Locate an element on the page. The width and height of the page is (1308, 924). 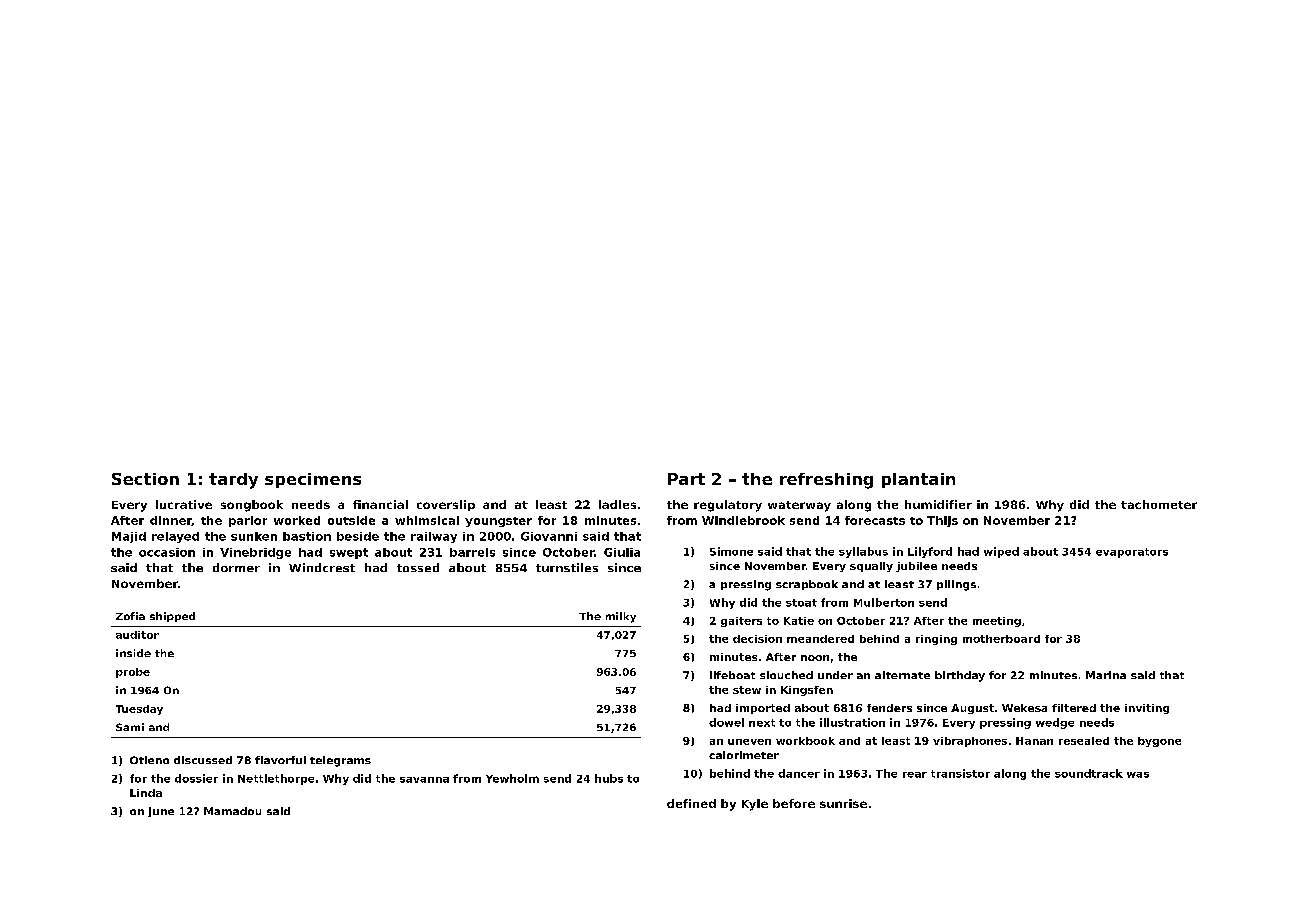
evaporators is located at coordinates (1132, 553).
